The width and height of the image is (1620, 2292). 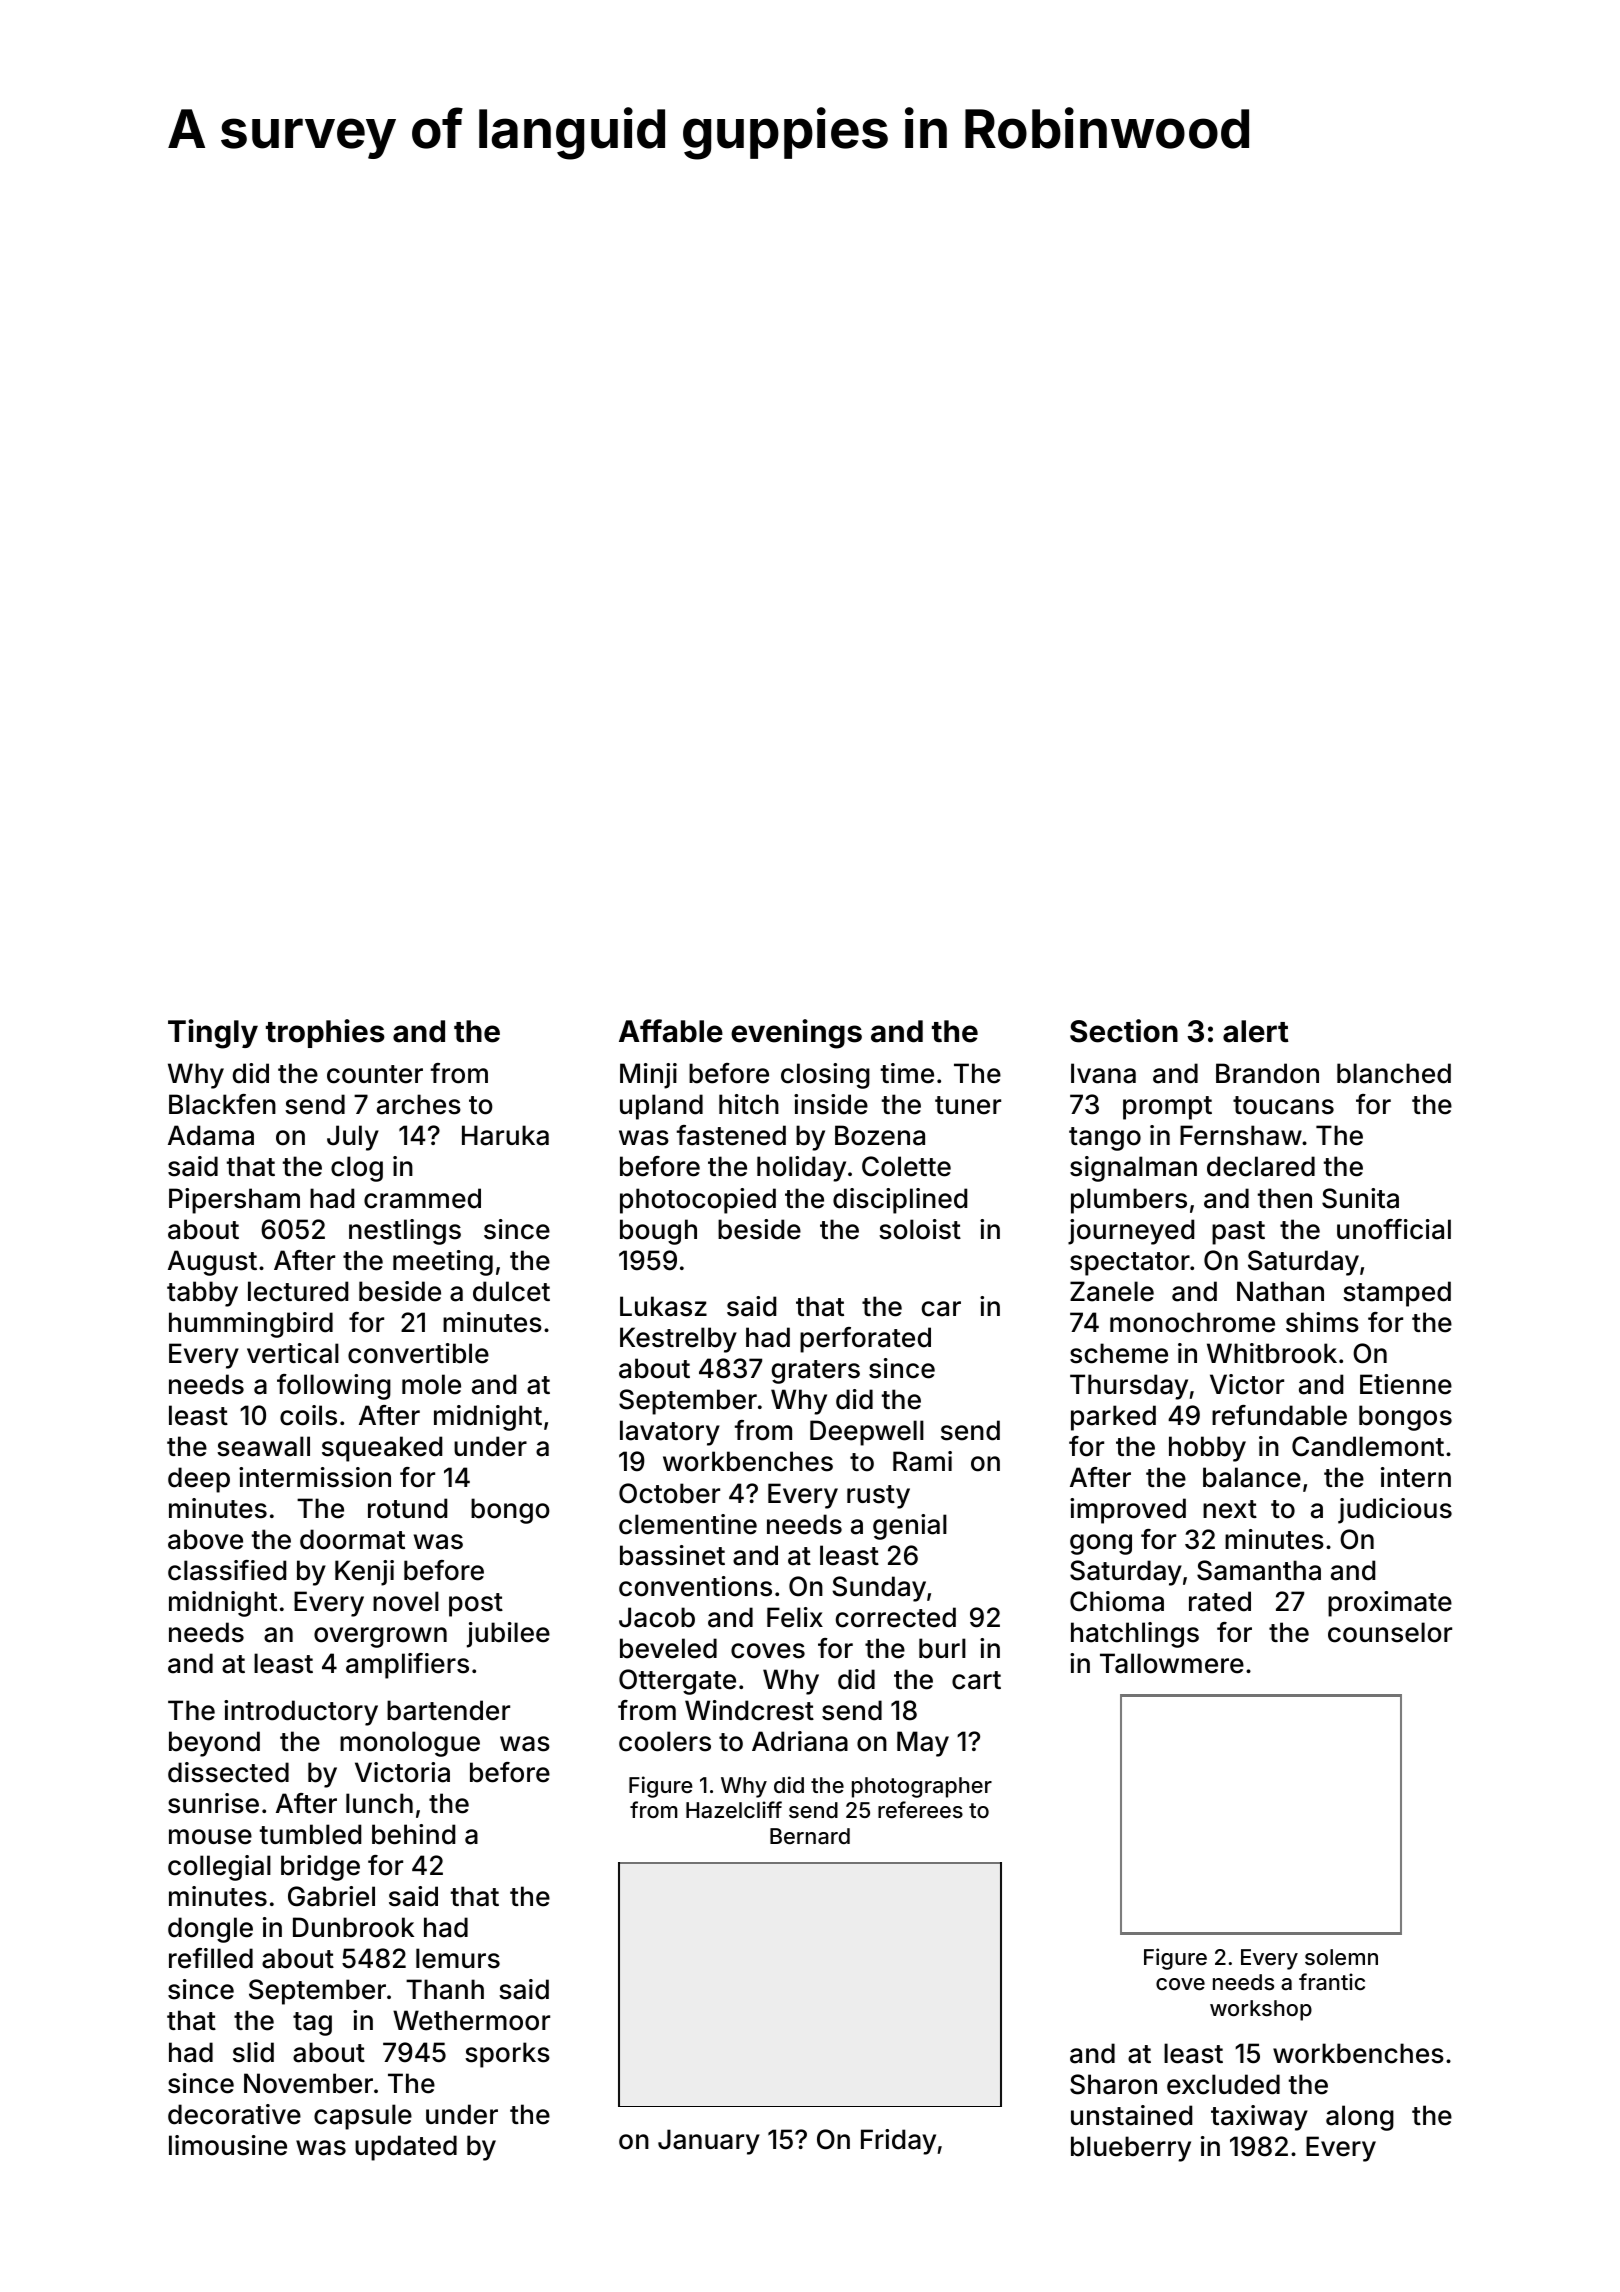 What do you see at coordinates (1192, 1322) in the image?
I see `monochrome` at bounding box center [1192, 1322].
